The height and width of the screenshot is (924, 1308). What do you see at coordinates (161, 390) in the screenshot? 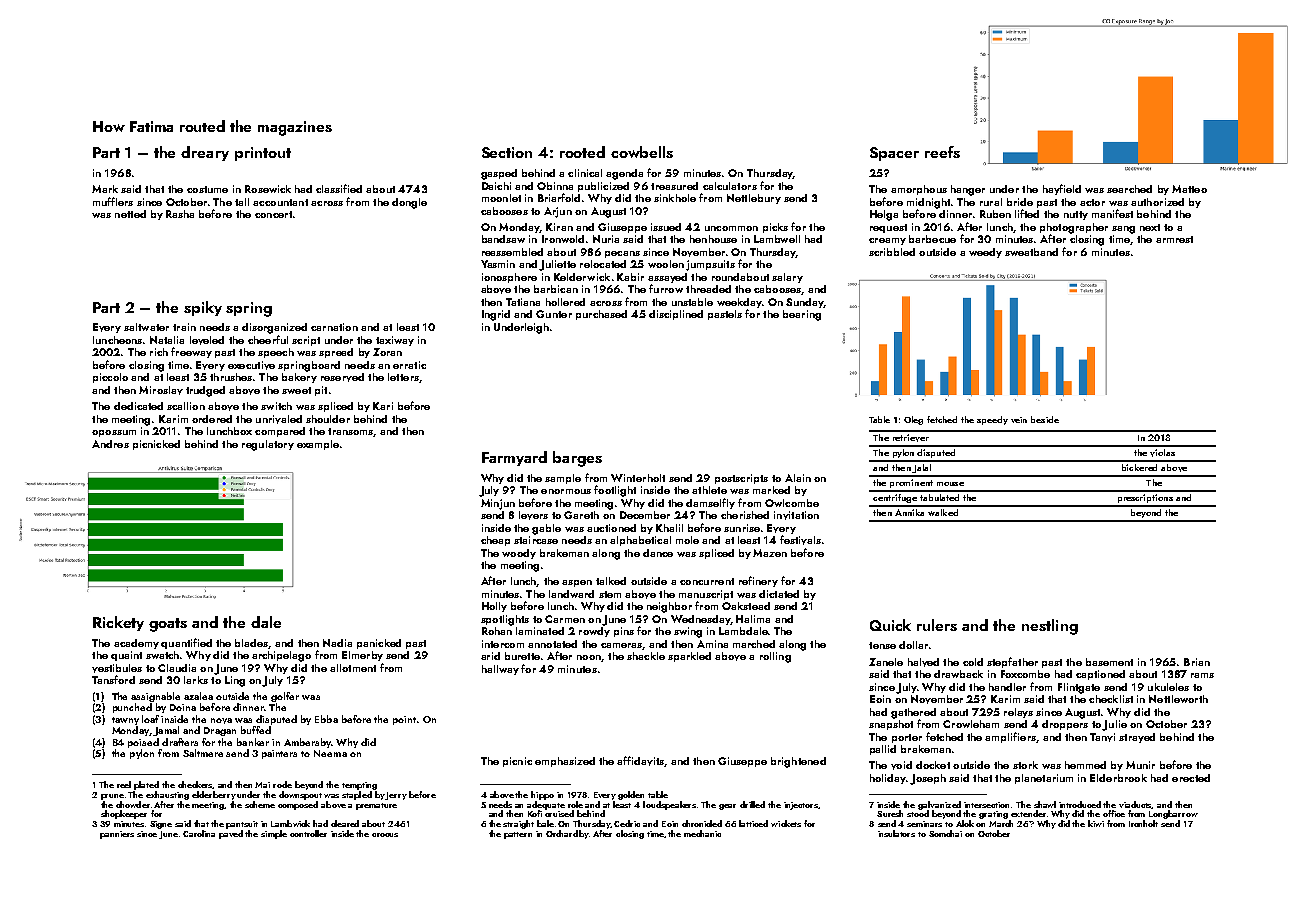
I see `Miroslav` at bounding box center [161, 390].
